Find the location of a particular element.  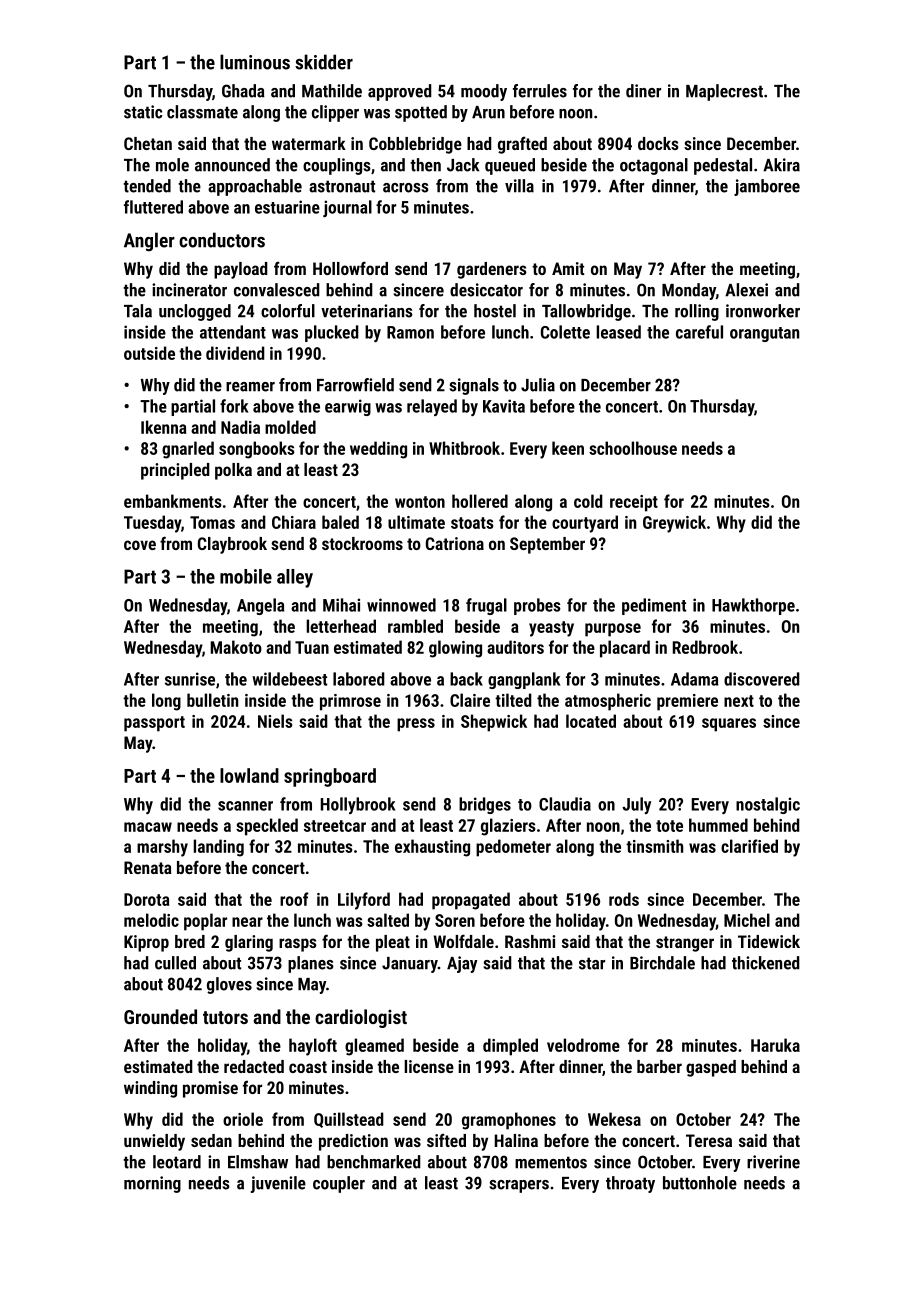

Makoto is located at coordinates (236, 647).
